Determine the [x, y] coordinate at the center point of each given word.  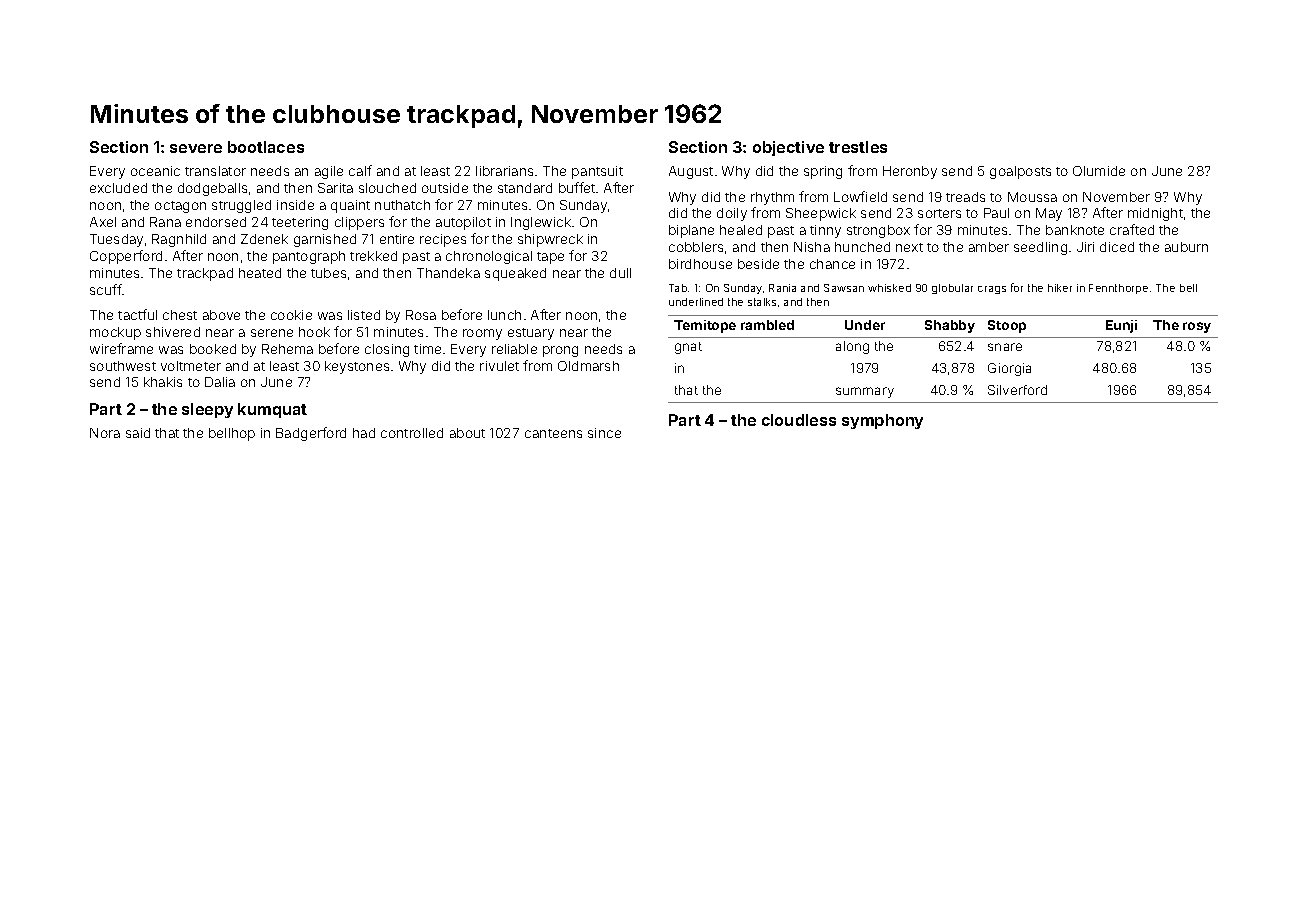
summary [865, 392]
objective [788, 148]
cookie [291, 315]
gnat [688, 348]
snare [1005, 347]
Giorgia [1009, 369]
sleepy [207, 410]
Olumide [1099, 171]
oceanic [155, 171]
